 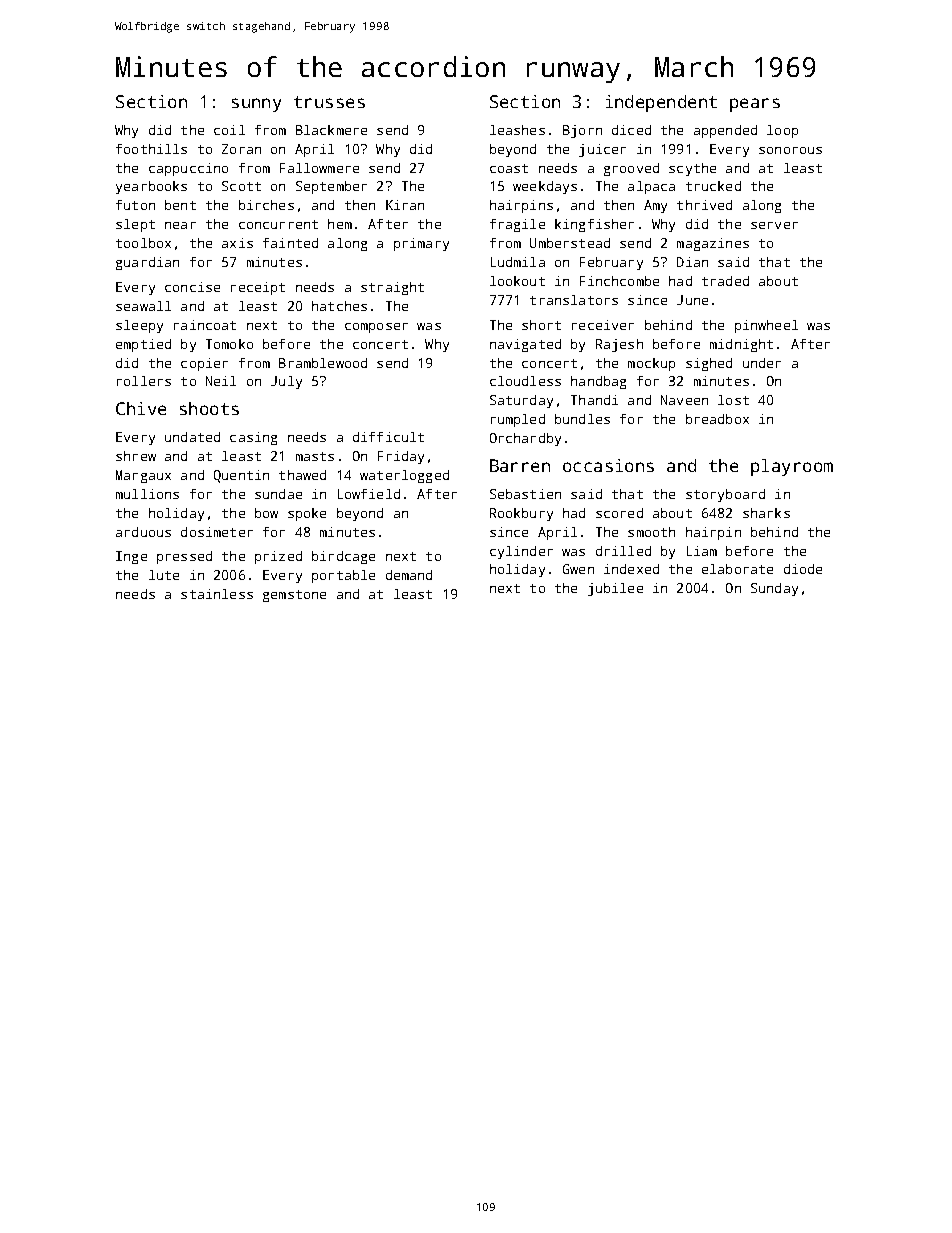 What do you see at coordinates (518, 420) in the screenshot?
I see `rumpled` at bounding box center [518, 420].
